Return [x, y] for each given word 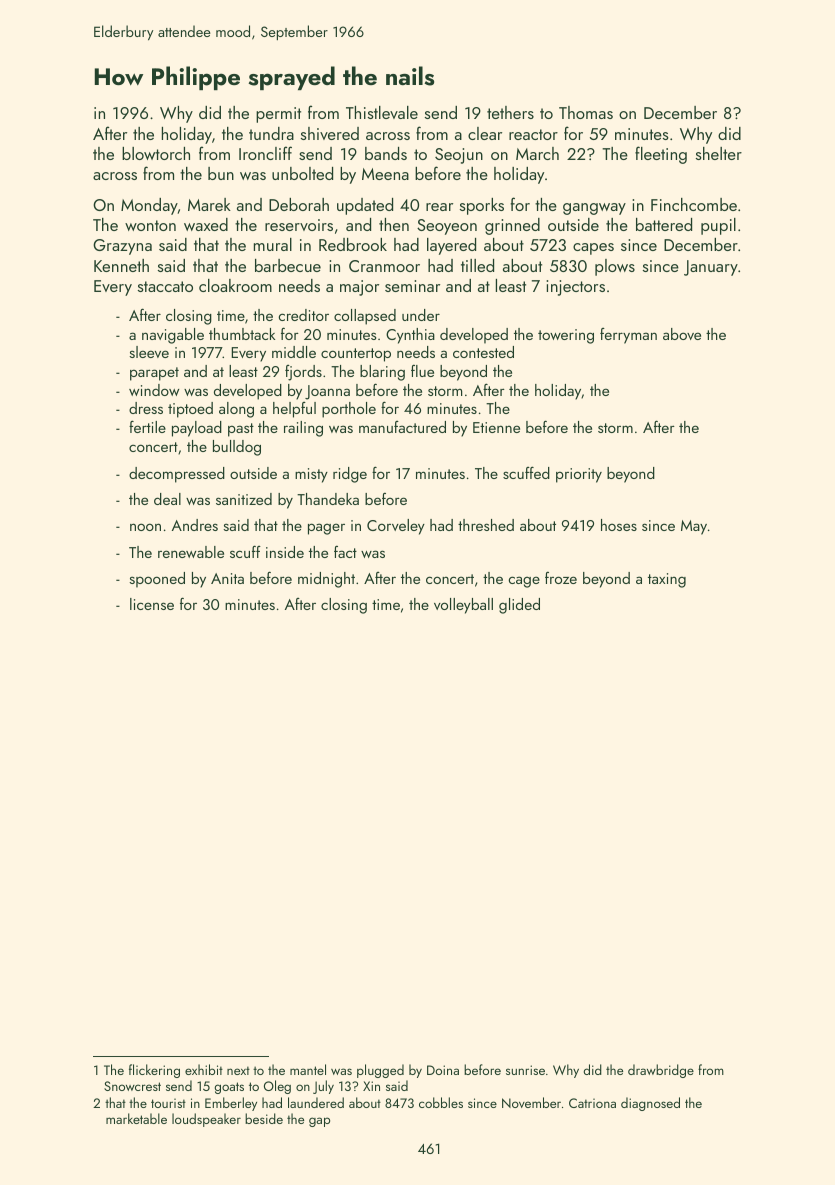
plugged [380, 1071]
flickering [154, 1071]
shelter [719, 153]
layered [451, 246]
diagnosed [650, 1104]
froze [561, 578]
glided [519, 606]
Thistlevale [382, 112]
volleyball [463, 606]
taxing [667, 580]
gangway [594, 209]
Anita [227, 578]
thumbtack [242, 334]
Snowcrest [132, 1086]
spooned [157, 580]
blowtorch [156, 153]
